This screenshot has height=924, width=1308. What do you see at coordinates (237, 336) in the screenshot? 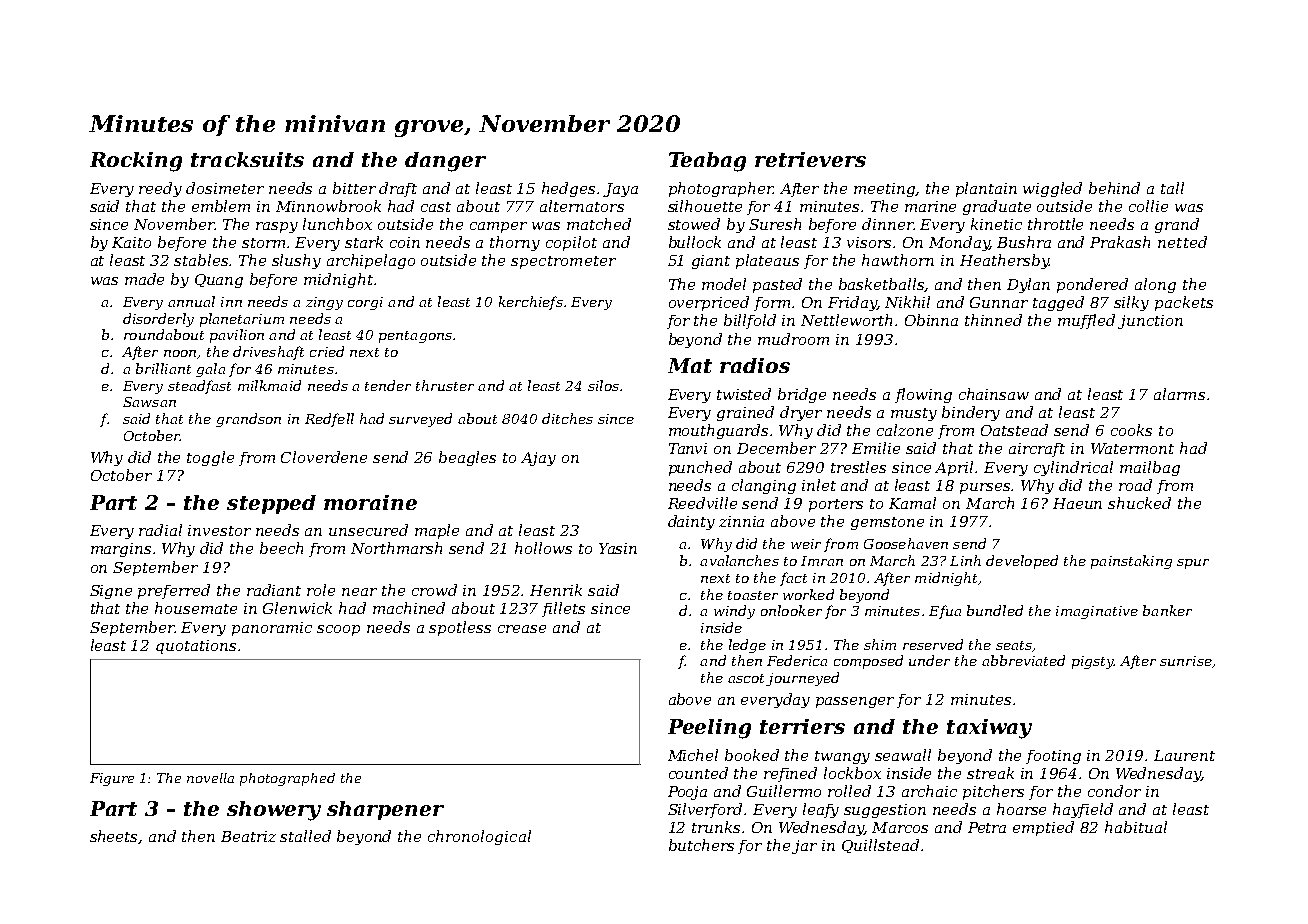
I see `pavilion` at bounding box center [237, 336].
